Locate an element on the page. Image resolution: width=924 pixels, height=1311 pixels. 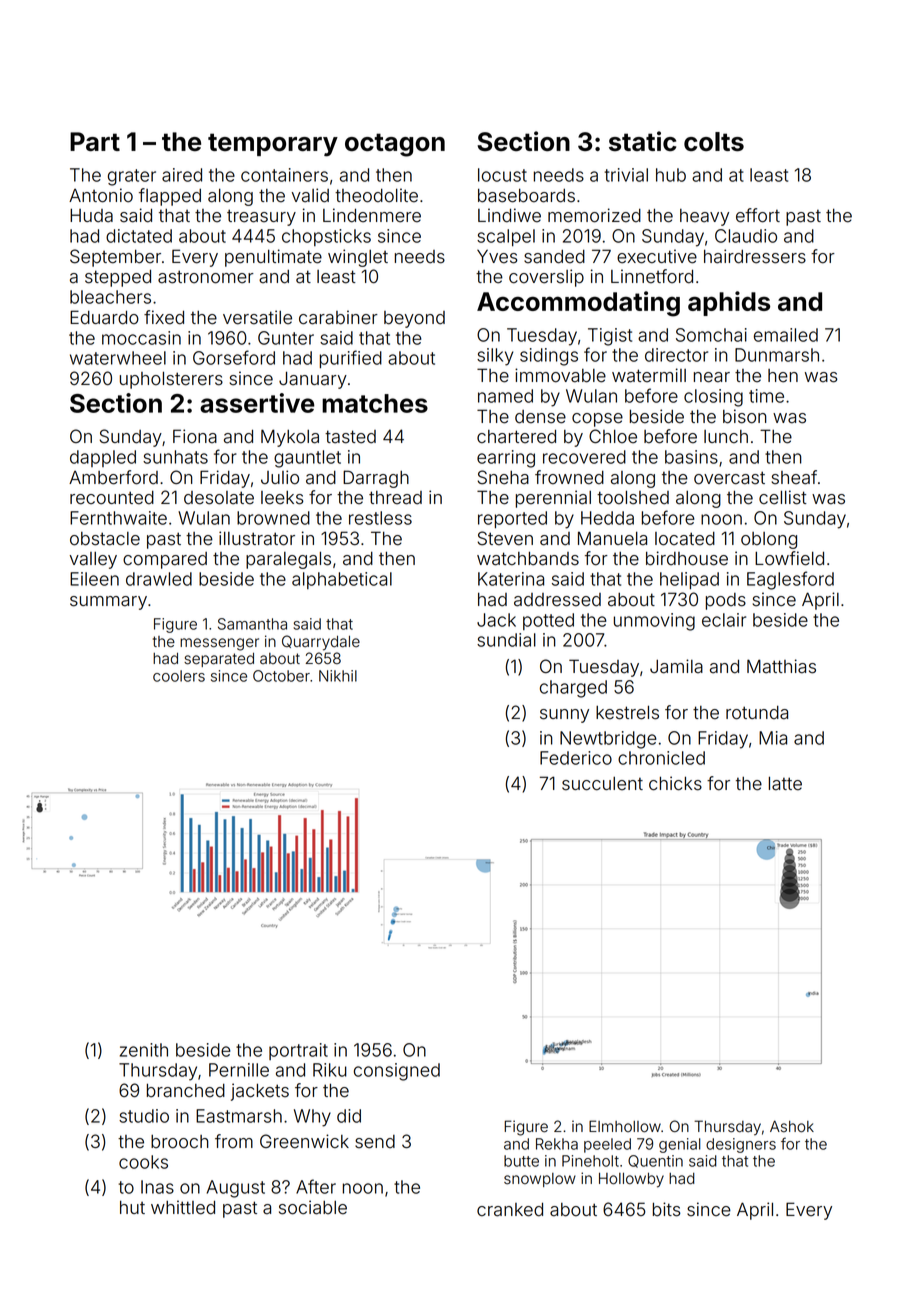
desolate is located at coordinates (219, 498).
